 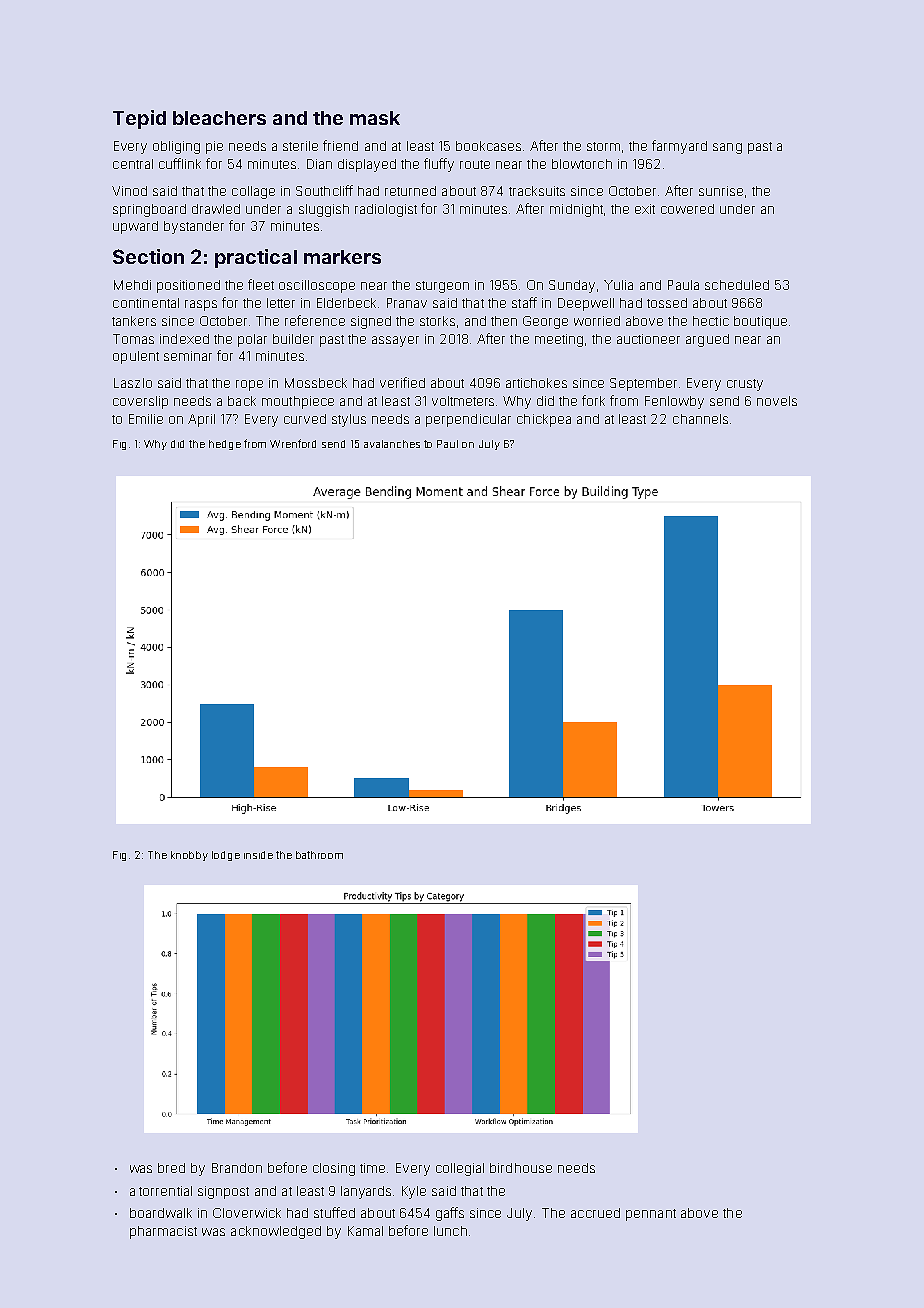 I want to click on cufflink, so click(x=180, y=163).
